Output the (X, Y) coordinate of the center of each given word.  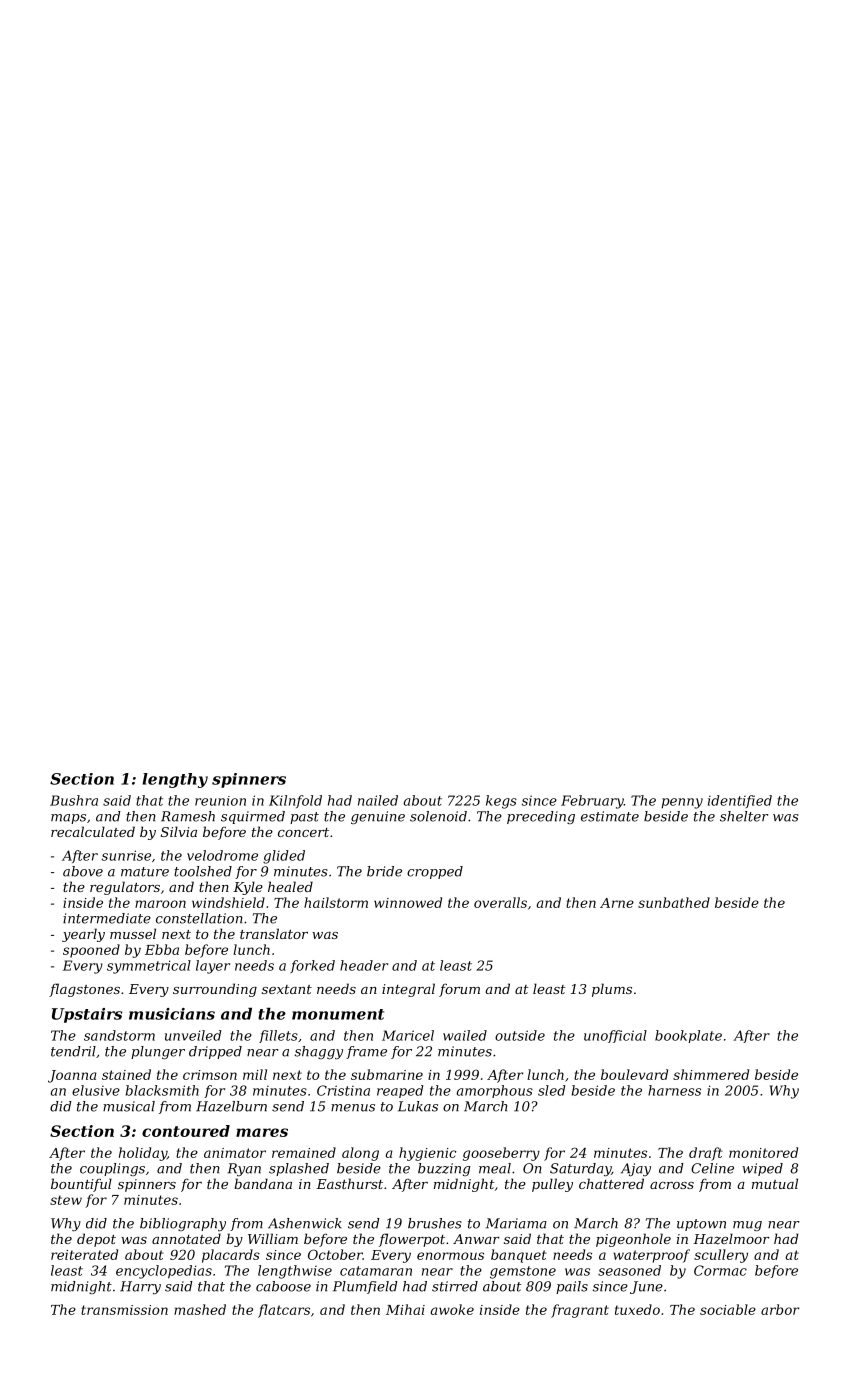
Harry (140, 1287)
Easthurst (349, 1183)
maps (68, 819)
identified (740, 801)
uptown (701, 1225)
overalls (500, 902)
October (335, 1254)
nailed (378, 800)
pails (572, 1287)
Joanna (72, 1076)
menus (353, 1108)
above (83, 871)
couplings (112, 1169)
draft (706, 1154)
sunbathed (674, 902)
